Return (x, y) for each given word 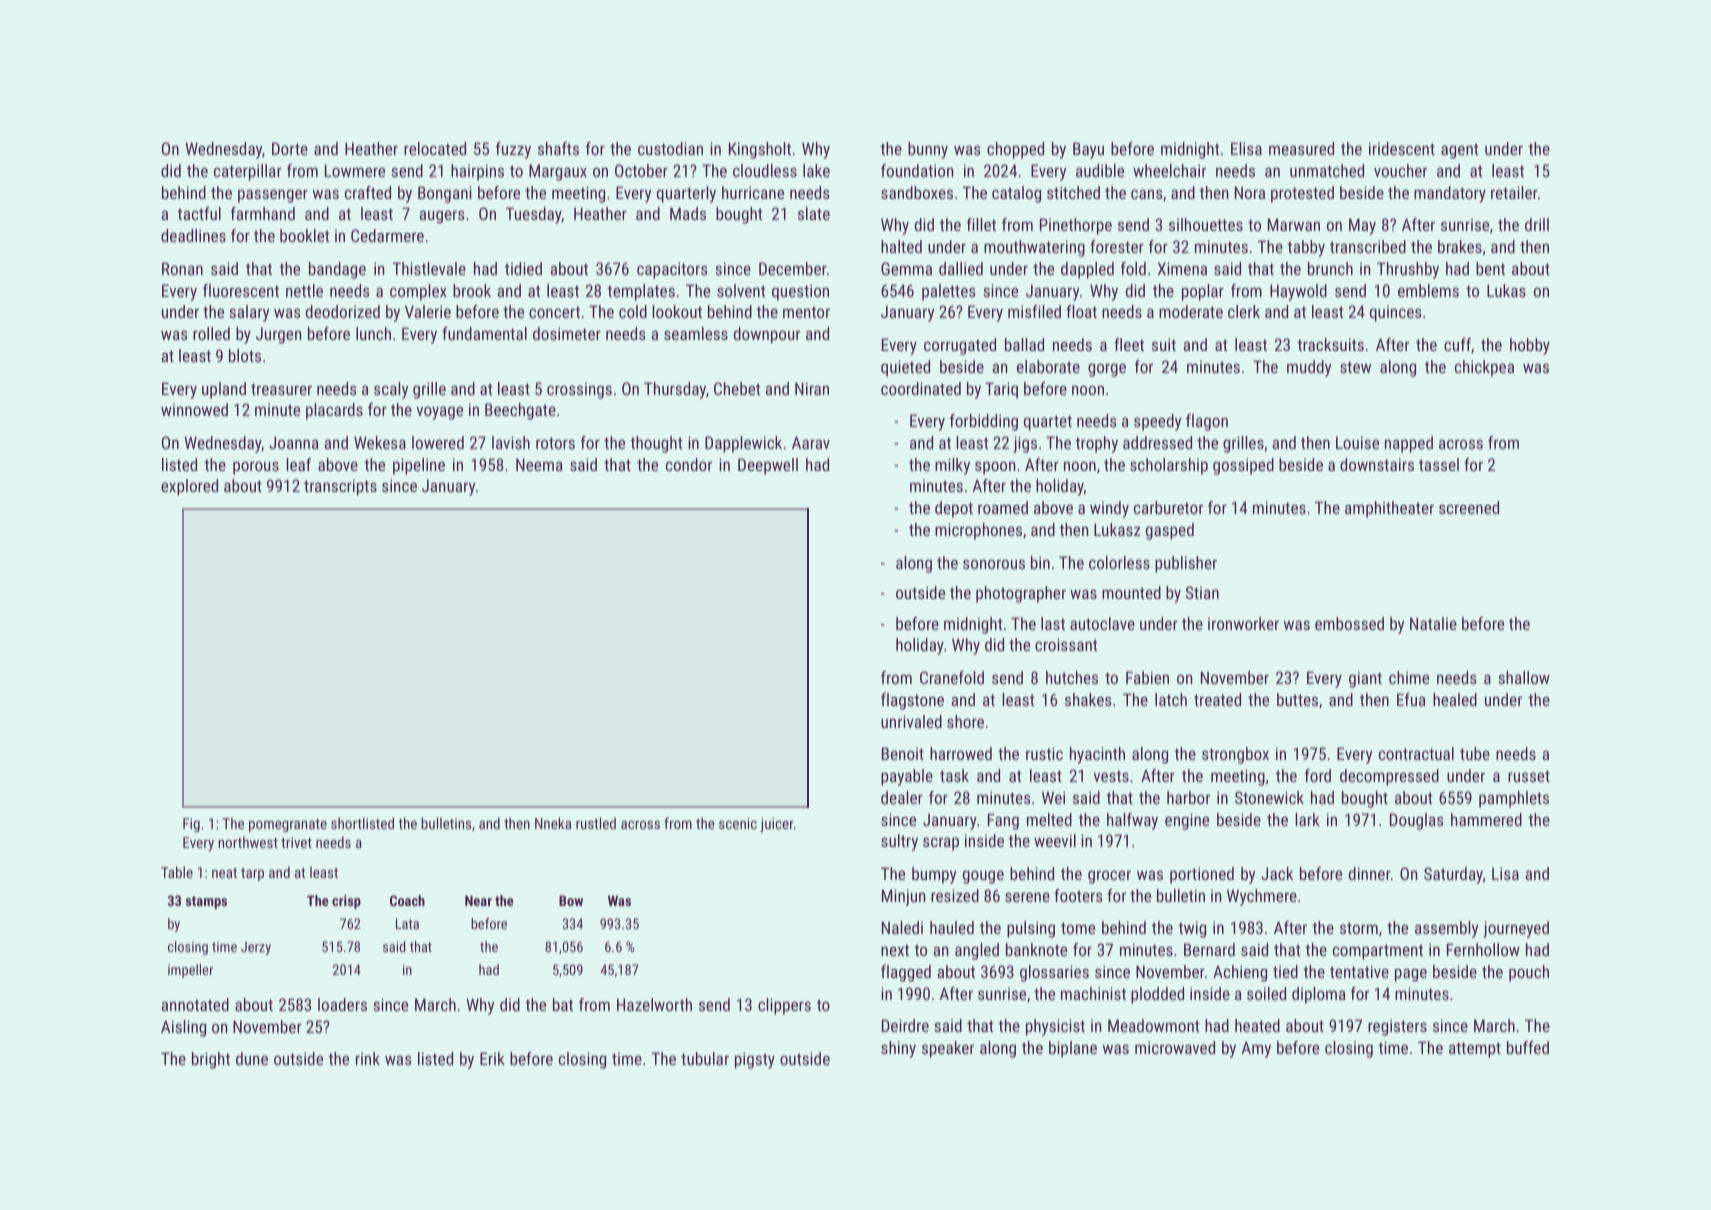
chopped (1015, 150)
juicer (777, 825)
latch (1171, 699)
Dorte (290, 148)
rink (368, 1058)
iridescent (1402, 148)
